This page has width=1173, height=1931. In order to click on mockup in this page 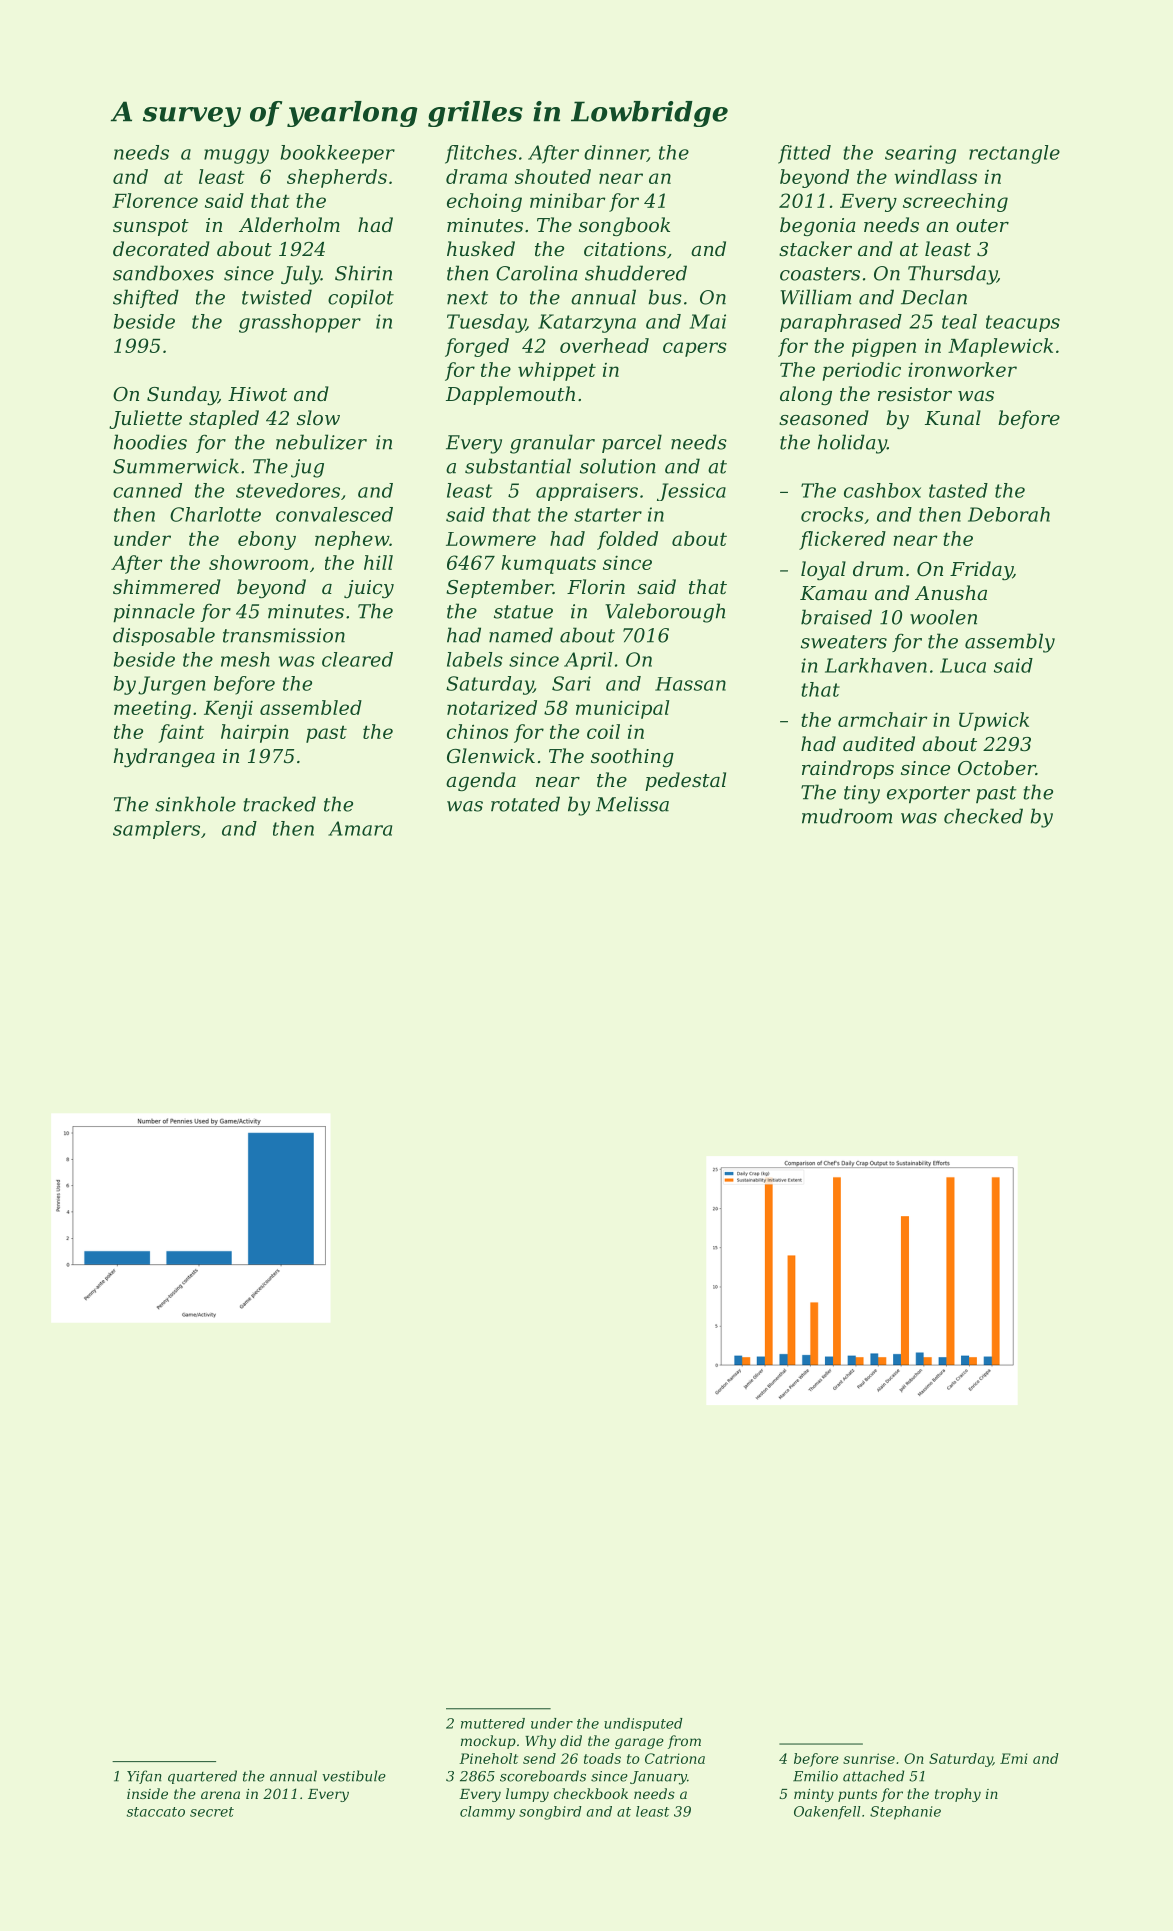, I will do `click(488, 1742)`.
